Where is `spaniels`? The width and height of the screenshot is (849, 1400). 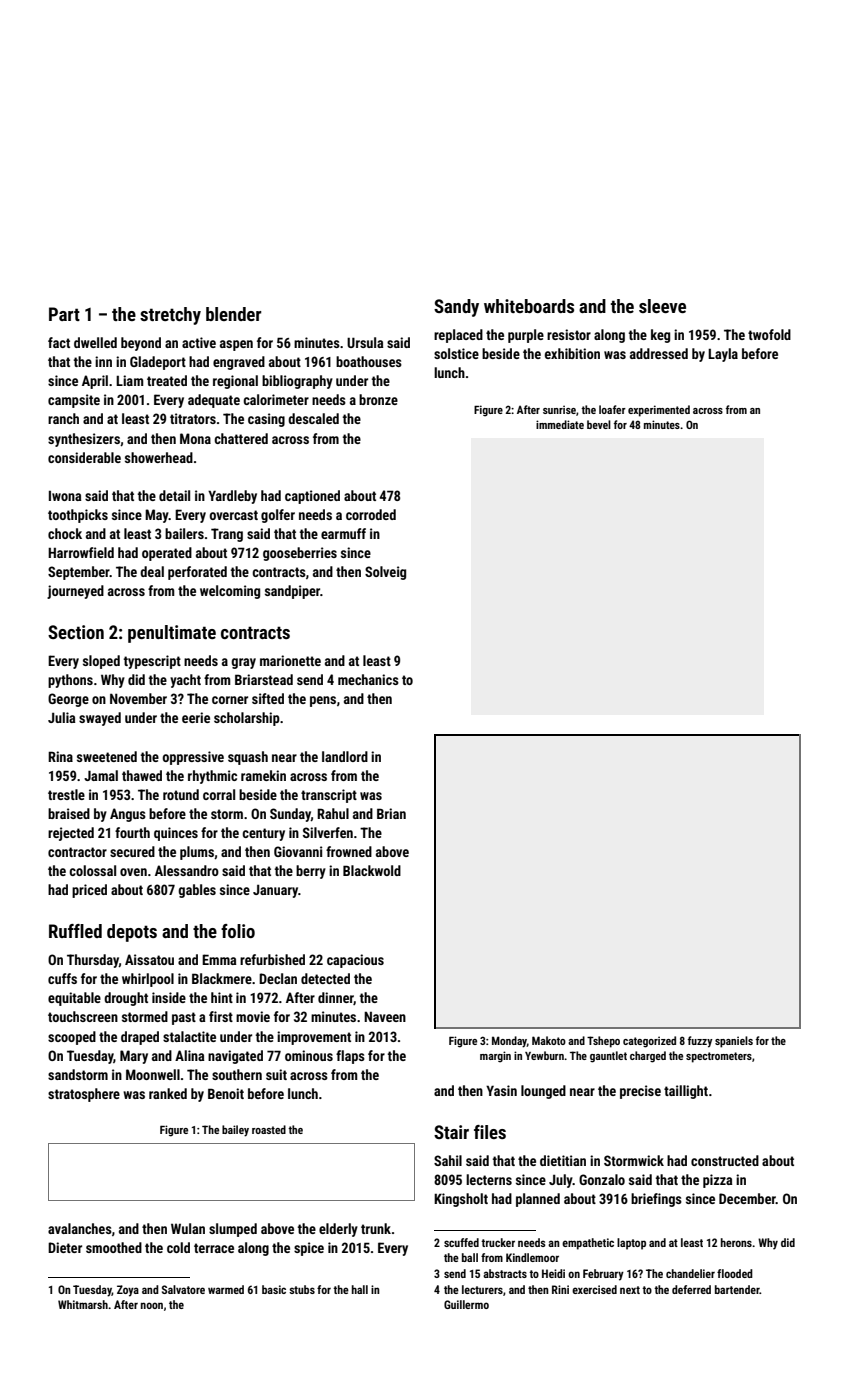
spaniels is located at coordinates (734, 1042).
